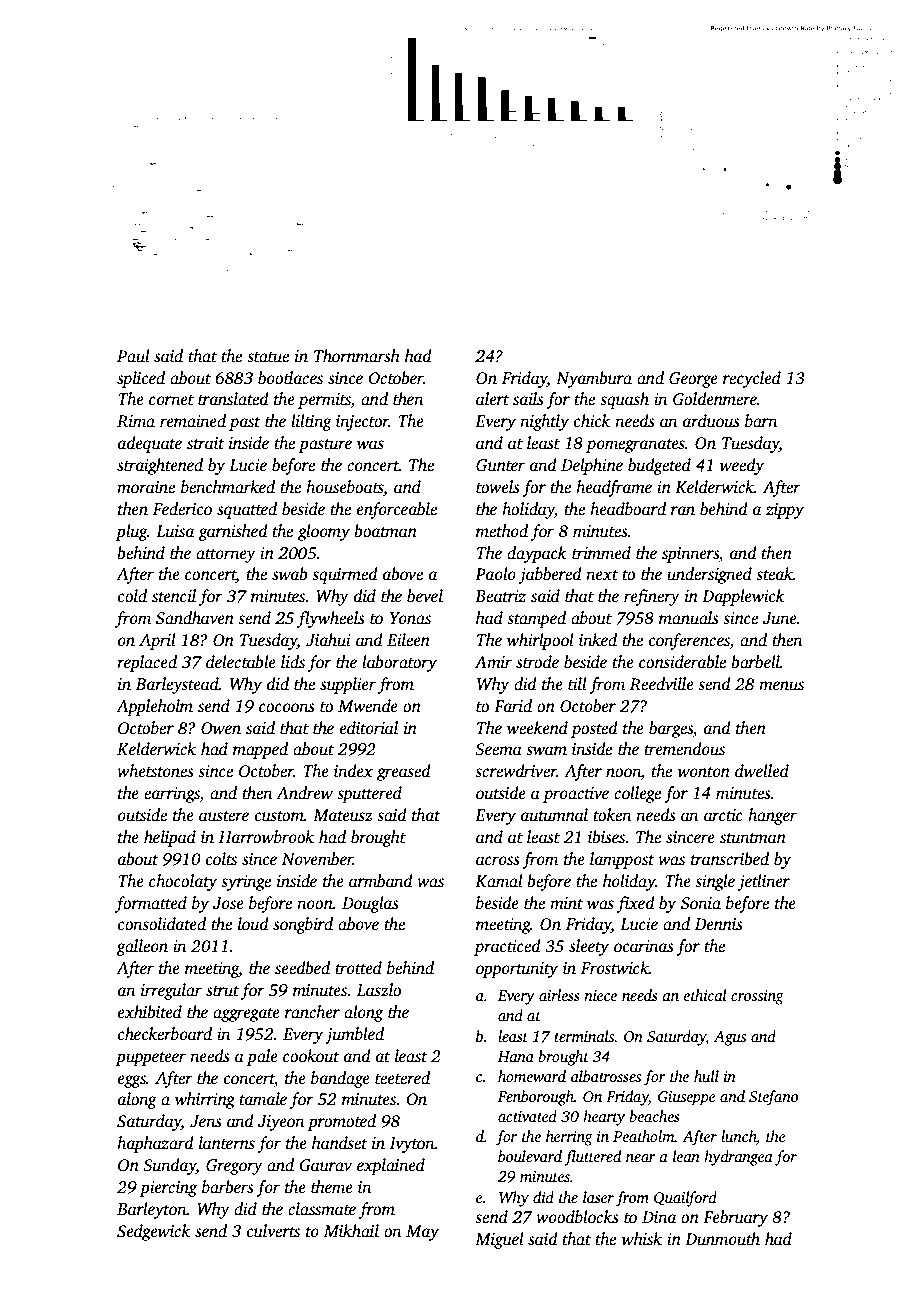 Image resolution: width=924 pixels, height=1308 pixels. What do you see at coordinates (380, 880) in the screenshot?
I see `armband` at bounding box center [380, 880].
